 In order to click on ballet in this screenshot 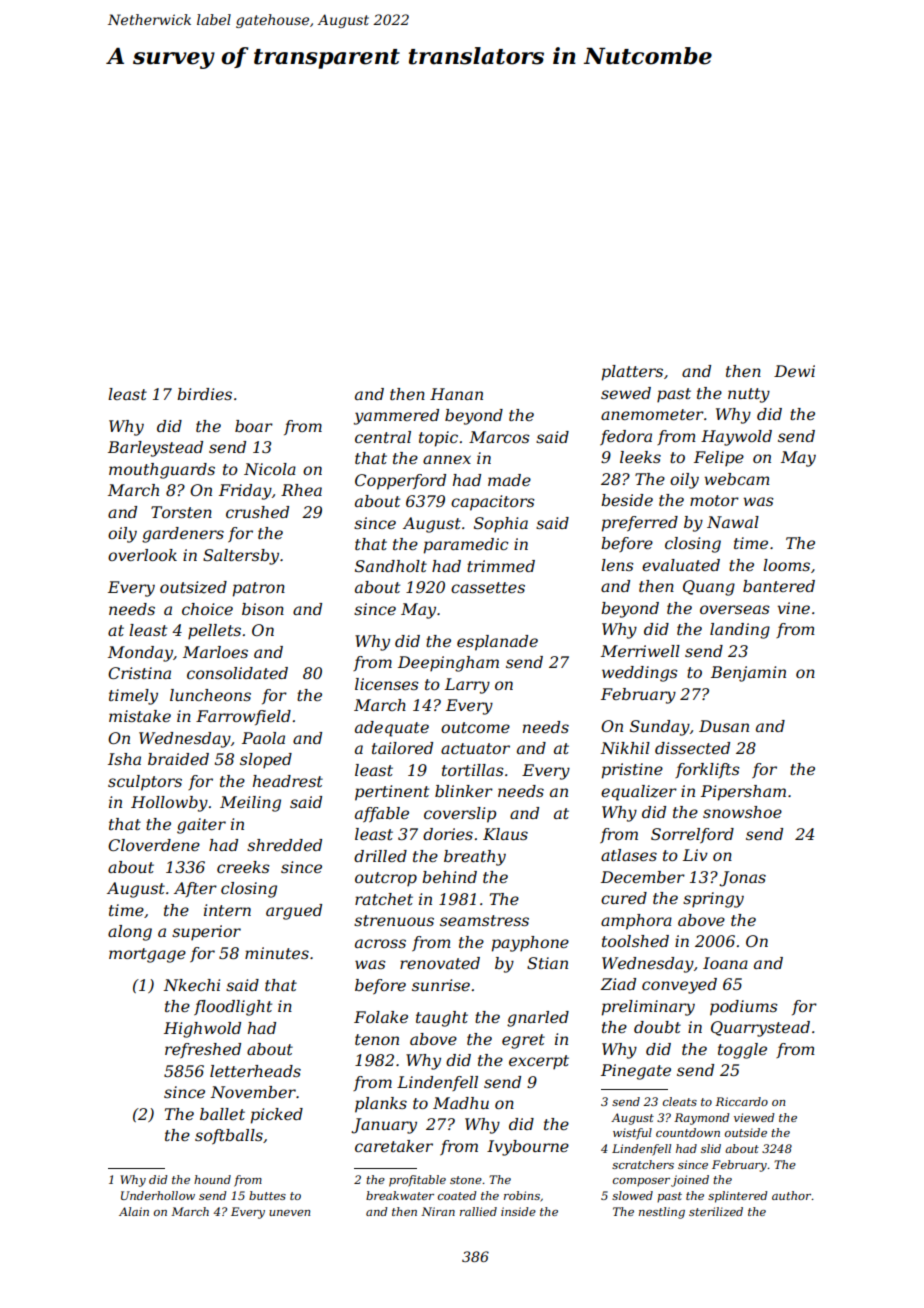, I will do `click(222, 1114)`.
